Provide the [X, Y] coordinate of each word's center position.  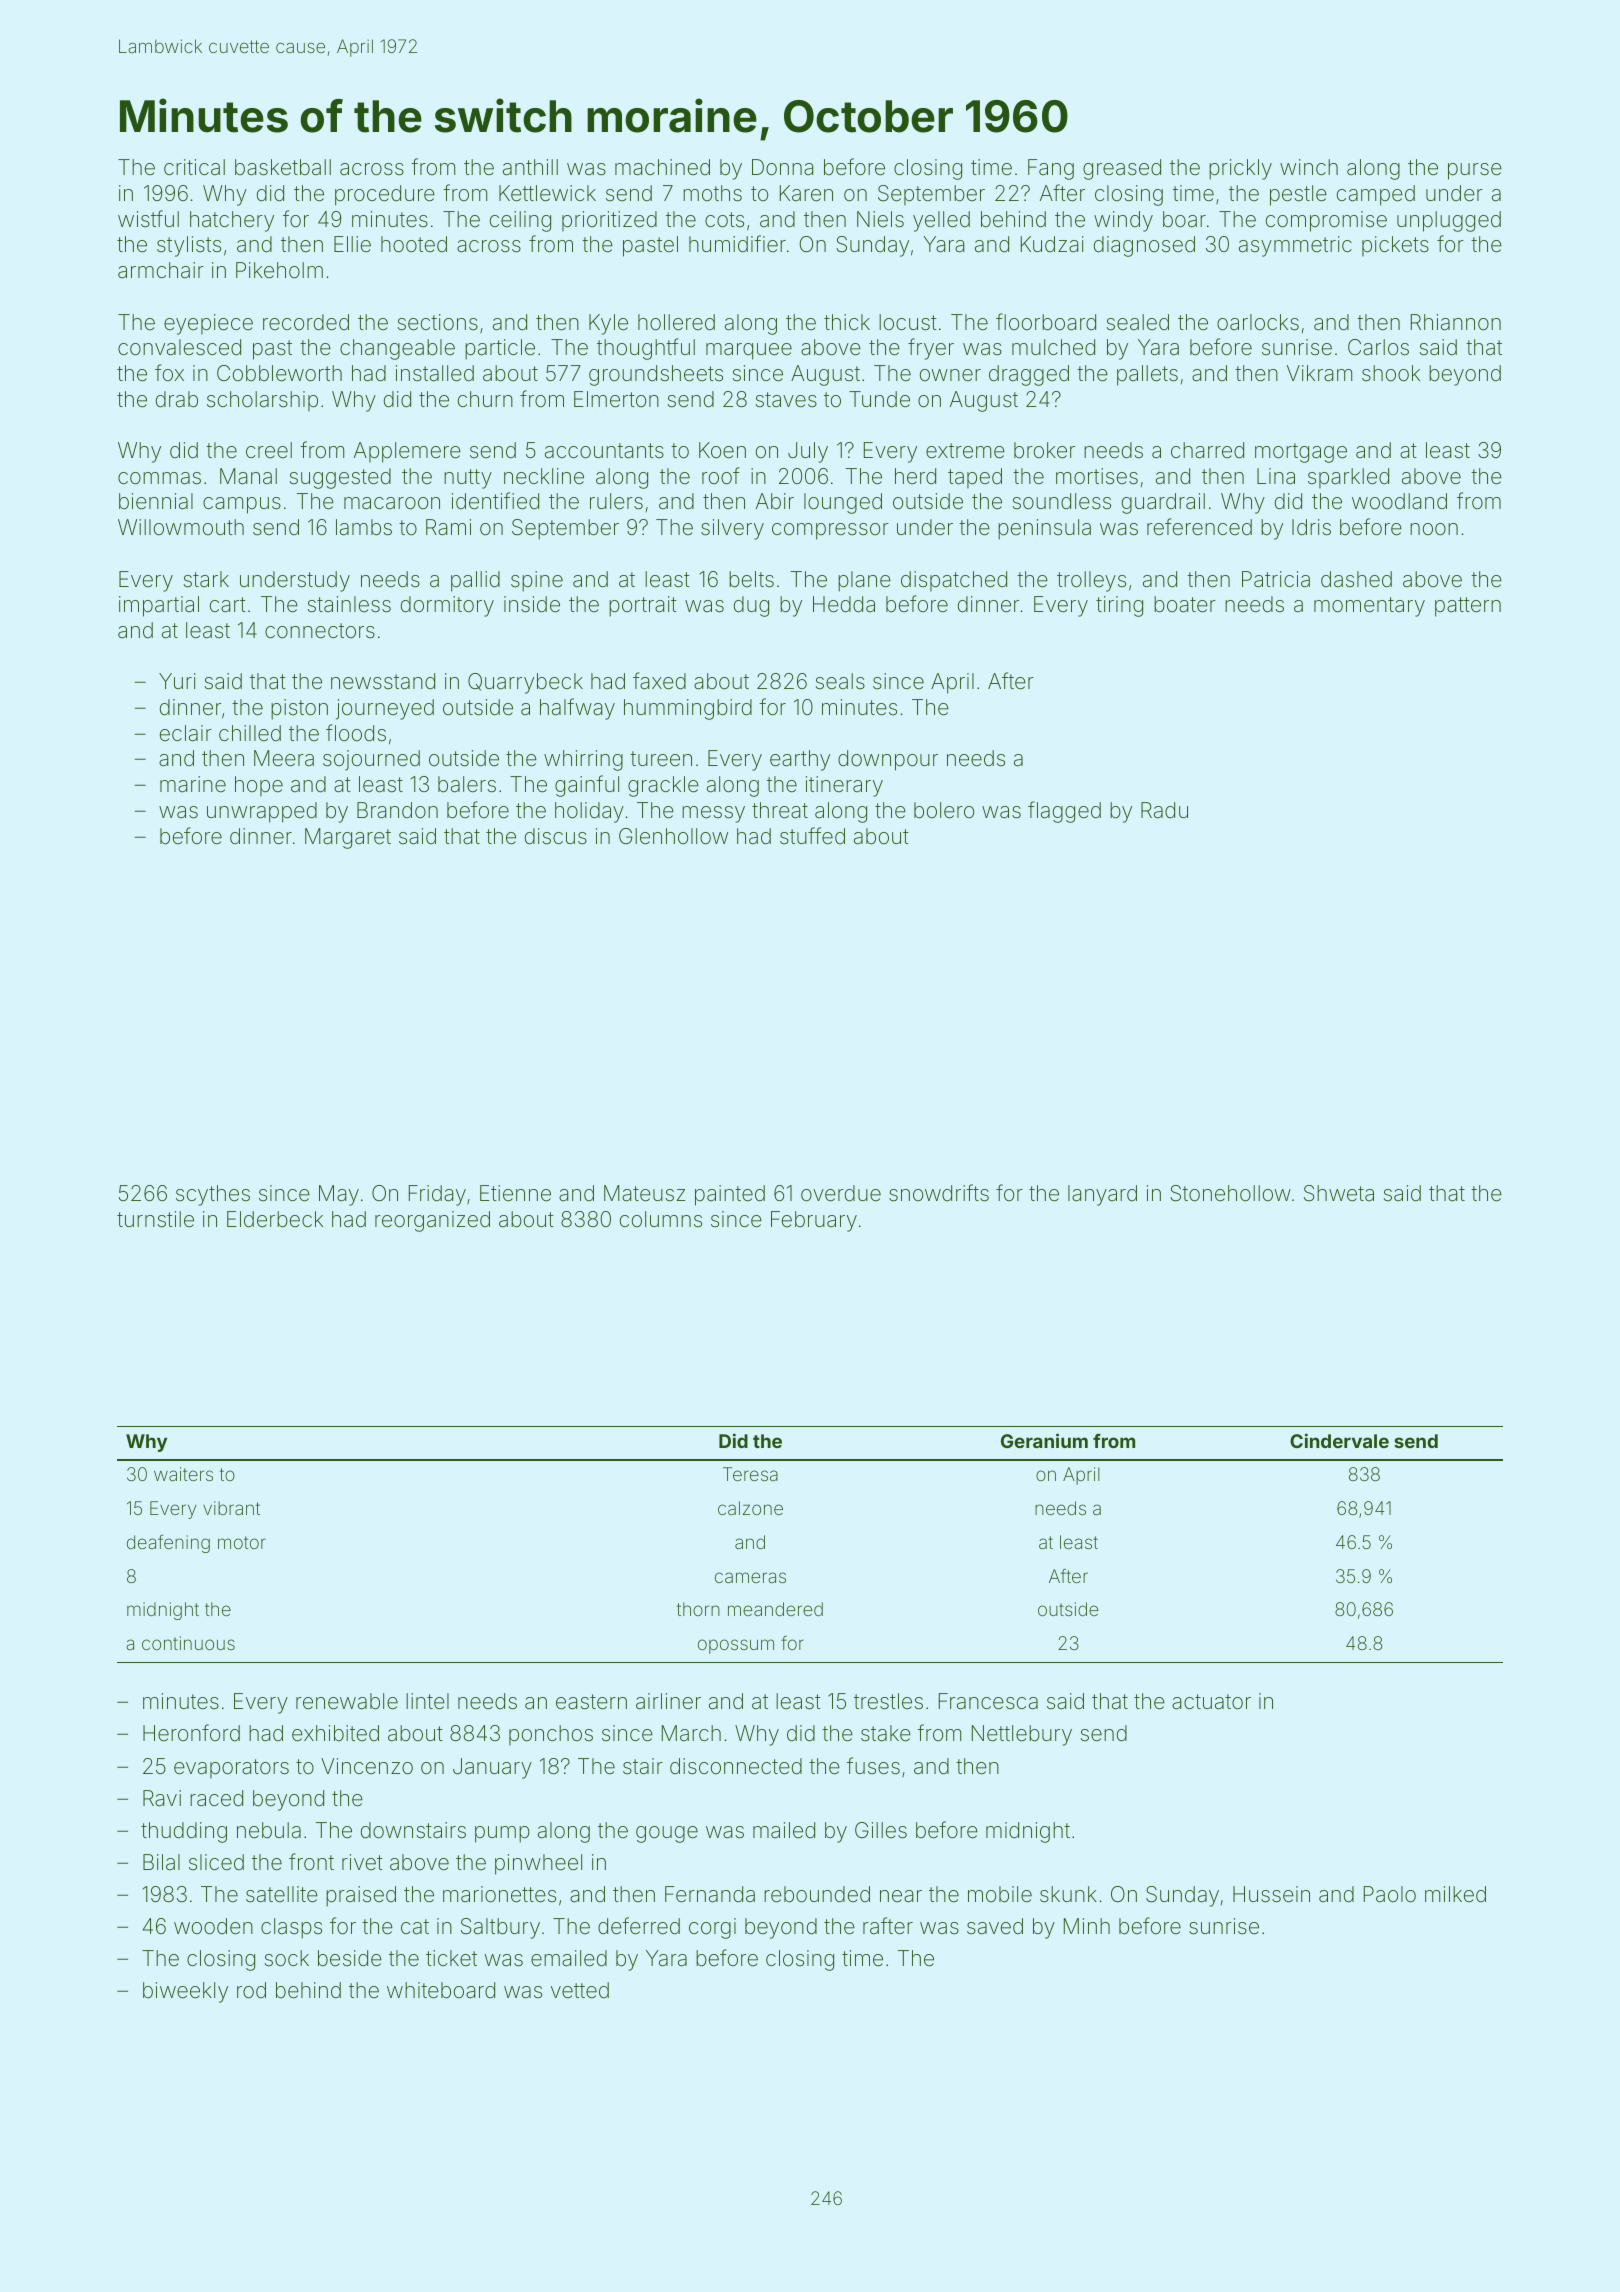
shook [1391, 373]
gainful [587, 786]
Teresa [750, 1474]
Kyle [608, 324]
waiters [183, 1474]
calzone [750, 1508]
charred [1207, 450]
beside [350, 1958]
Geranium [1044, 1440]
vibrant [231, 1508]
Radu [1164, 810]
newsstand [383, 681]
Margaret [348, 838]
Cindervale [1339, 1440]
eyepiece [208, 324]
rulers [616, 501]
